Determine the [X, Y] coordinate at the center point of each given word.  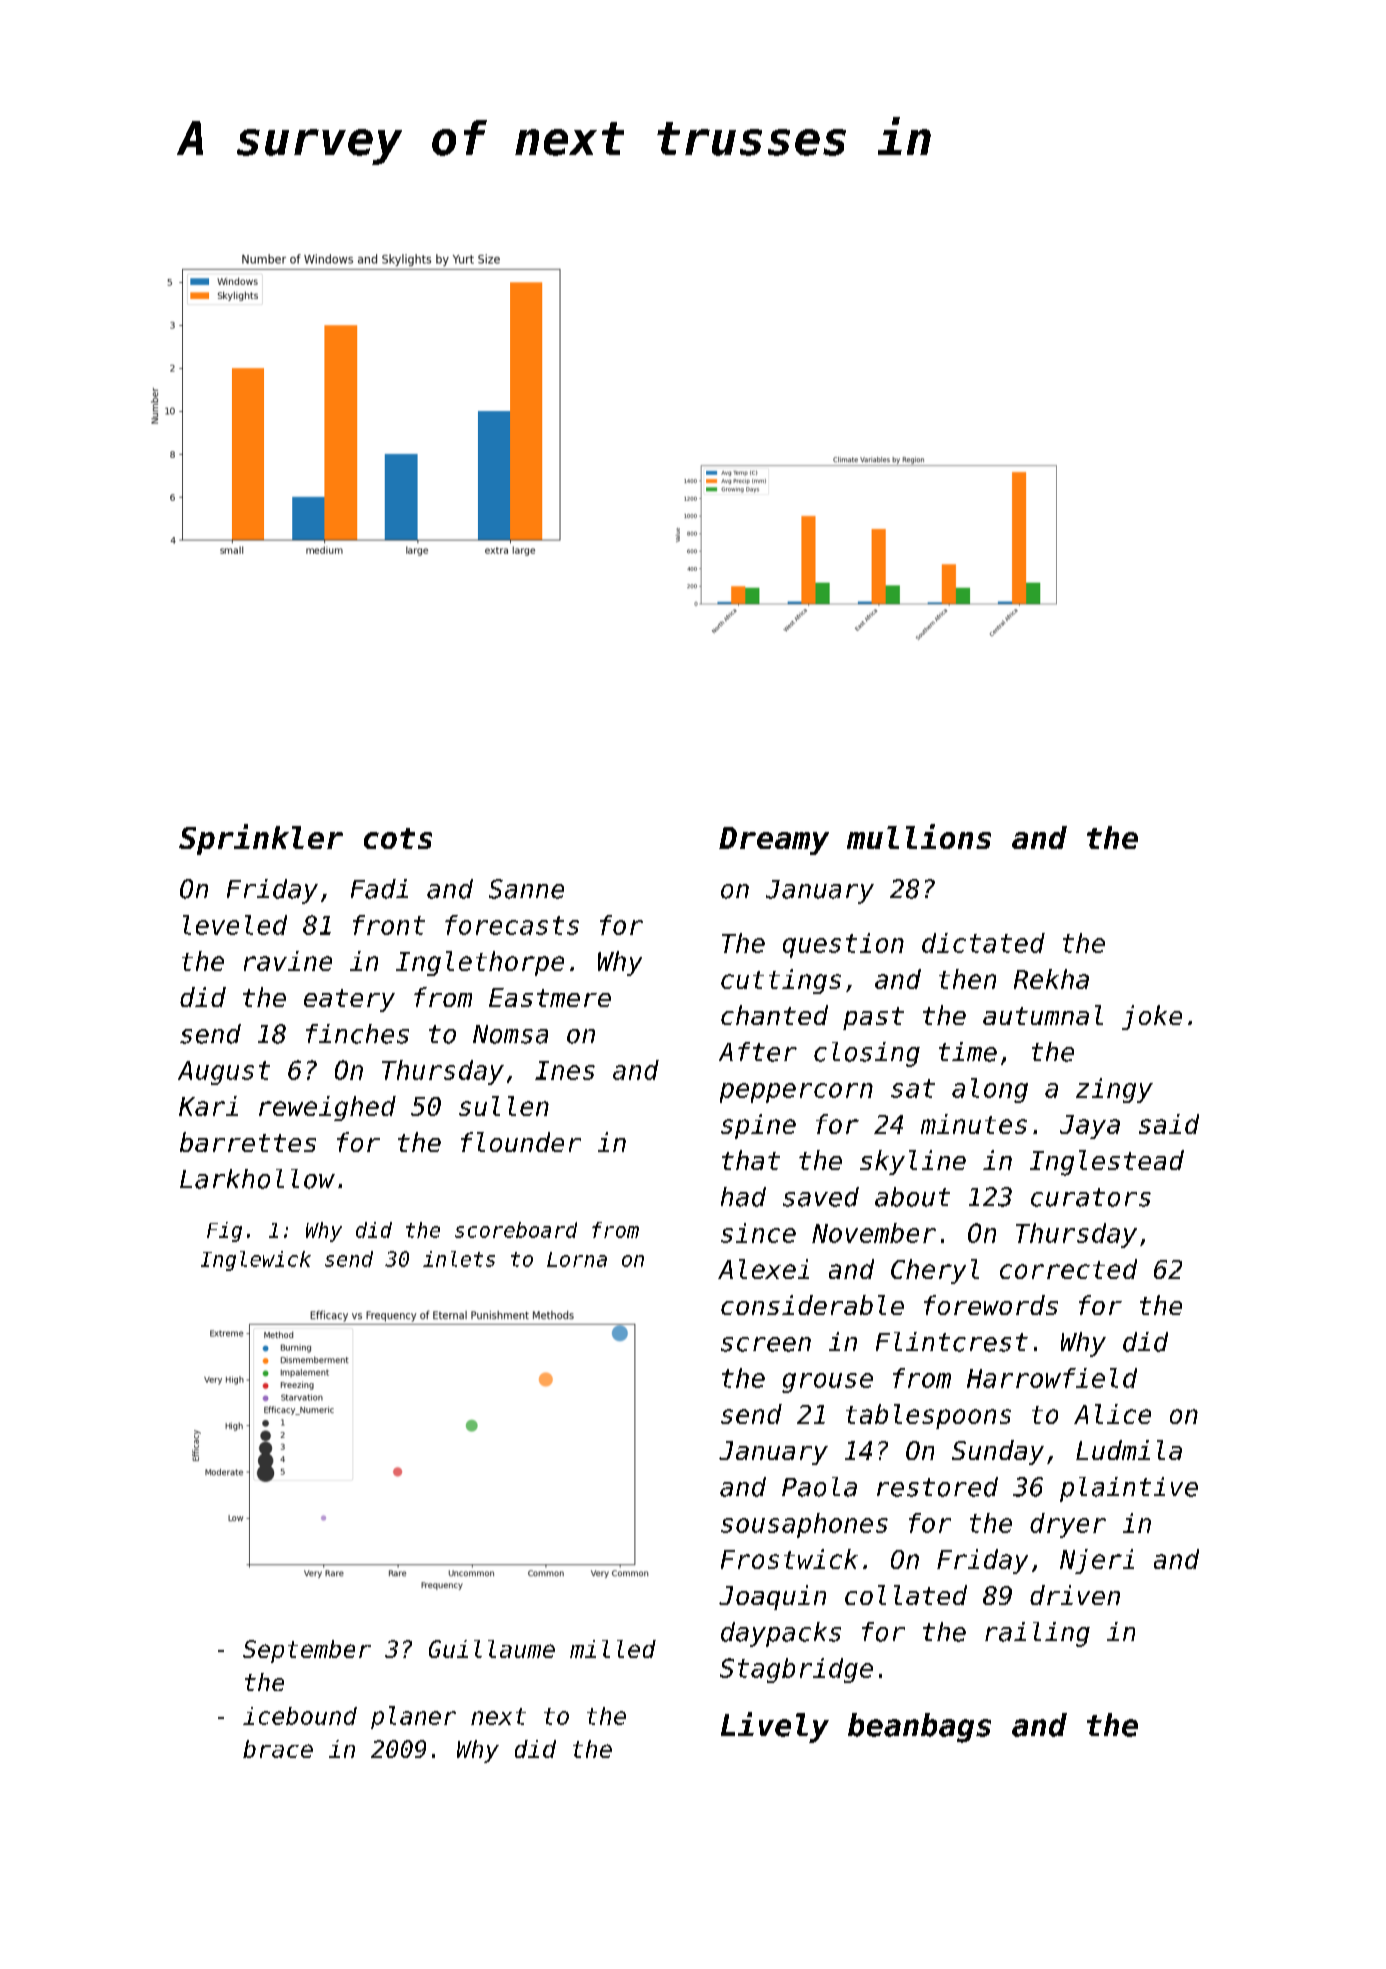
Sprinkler [261, 839]
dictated [983, 943]
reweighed [327, 1108]
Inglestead [1107, 1163]
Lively [775, 1727]
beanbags [919, 1728]
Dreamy [774, 841]
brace [278, 1749]
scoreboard [516, 1230]
